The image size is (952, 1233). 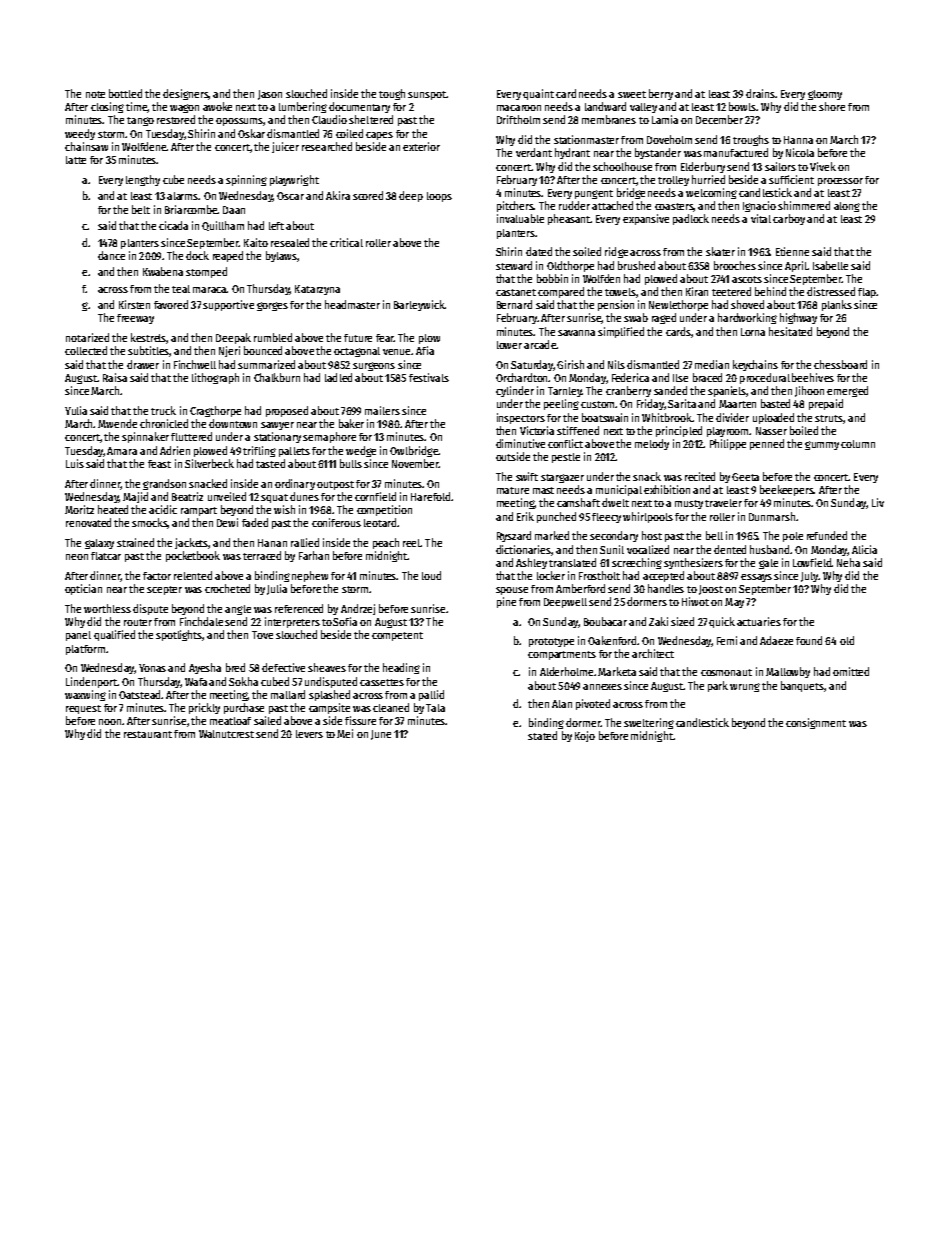 What do you see at coordinates (878, 502) in the screenshot?
I see `Liv` at bounding box center [878, 502].
